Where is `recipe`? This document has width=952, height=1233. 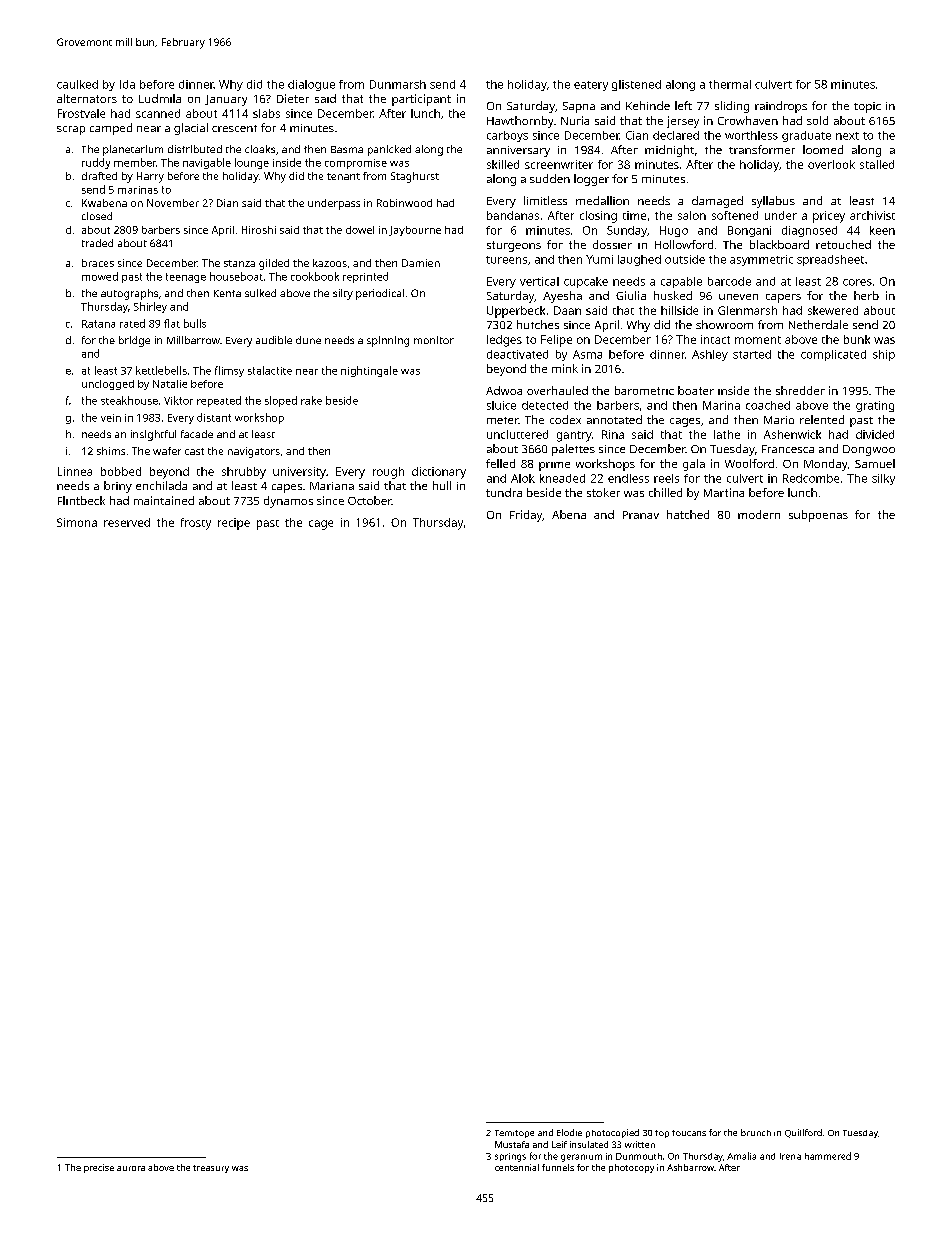 recipe is located at coordinates (234, 524).
